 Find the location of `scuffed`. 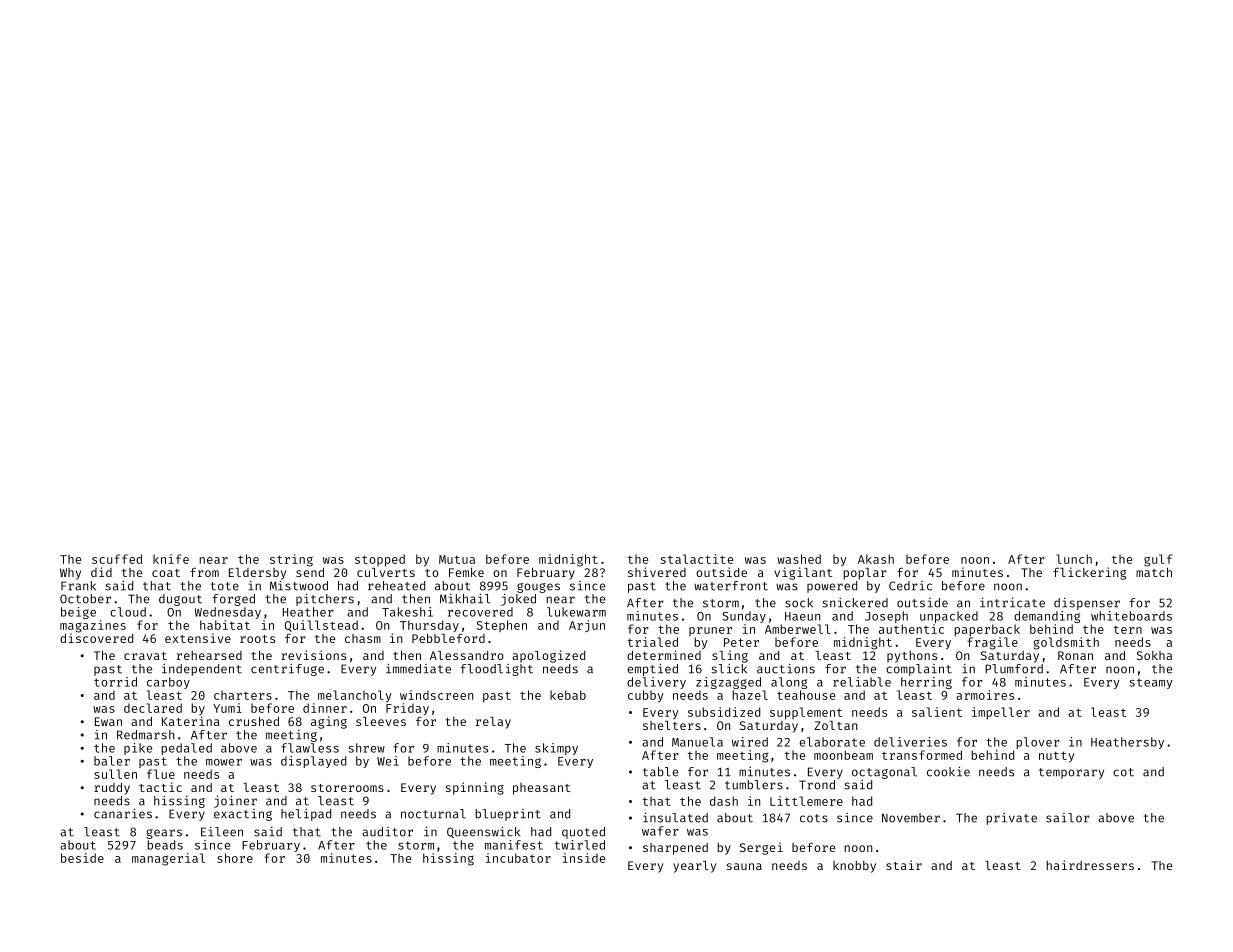

scuffed is located at coordinates (117, 559).
